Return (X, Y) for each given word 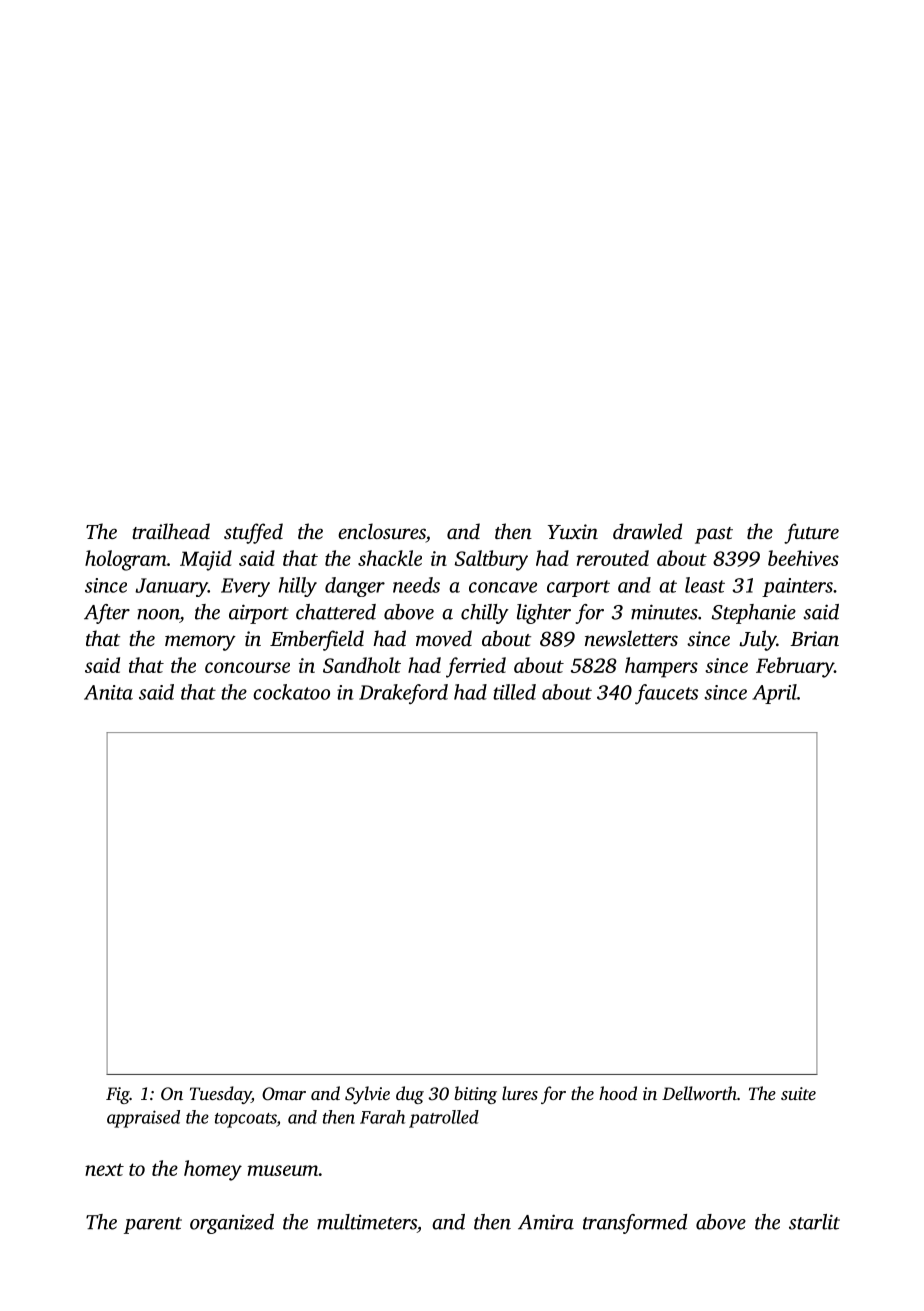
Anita (108, 692)
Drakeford (403, 694)
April (774, 694)
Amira (546, 1222)
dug (410, 1095)
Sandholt (362, 665)
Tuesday (220, 1095)
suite (798, 1093)
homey (213, 1170)
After (107, 614)
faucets (666, 694)
